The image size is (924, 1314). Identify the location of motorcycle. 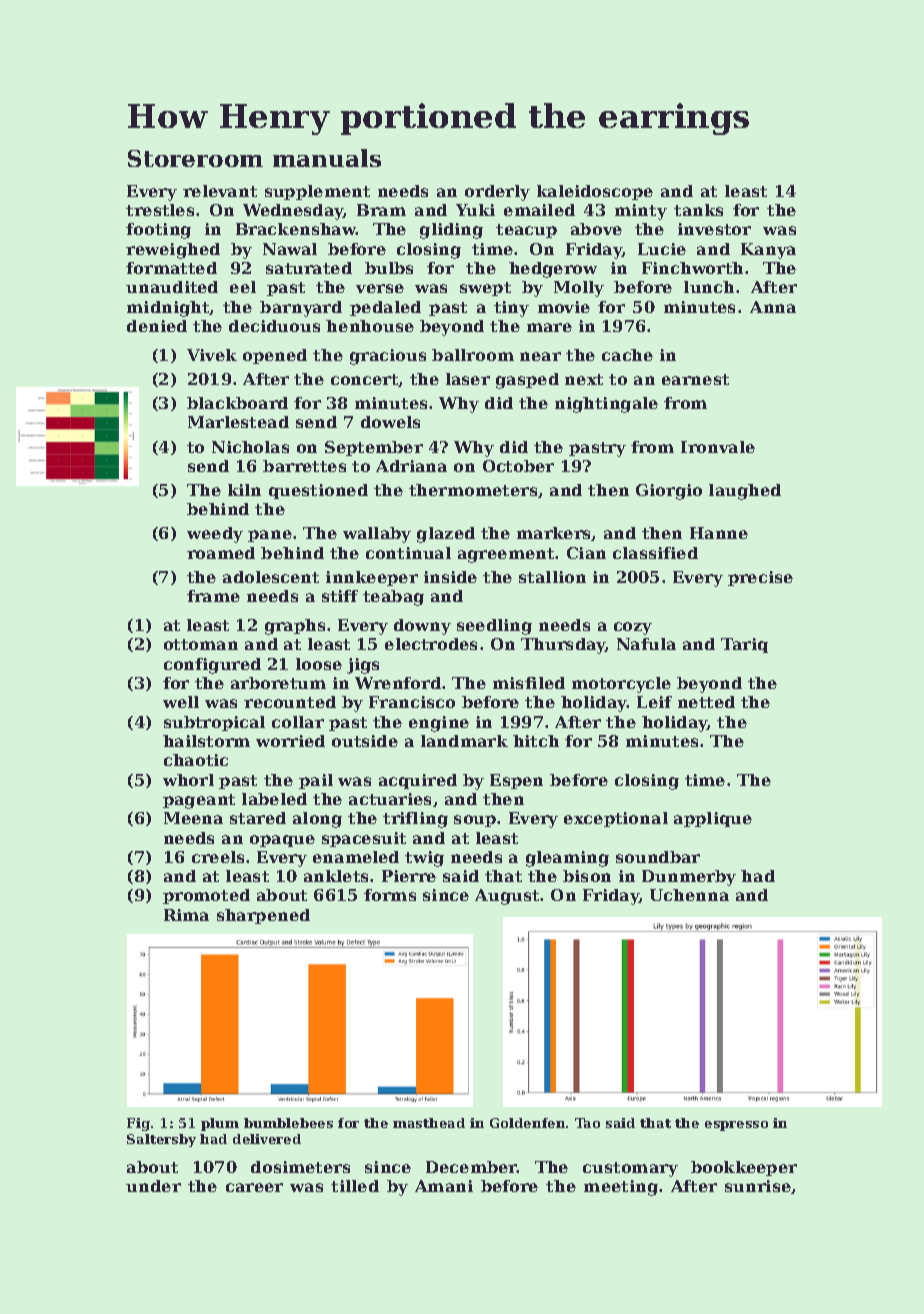
(621, 685).
